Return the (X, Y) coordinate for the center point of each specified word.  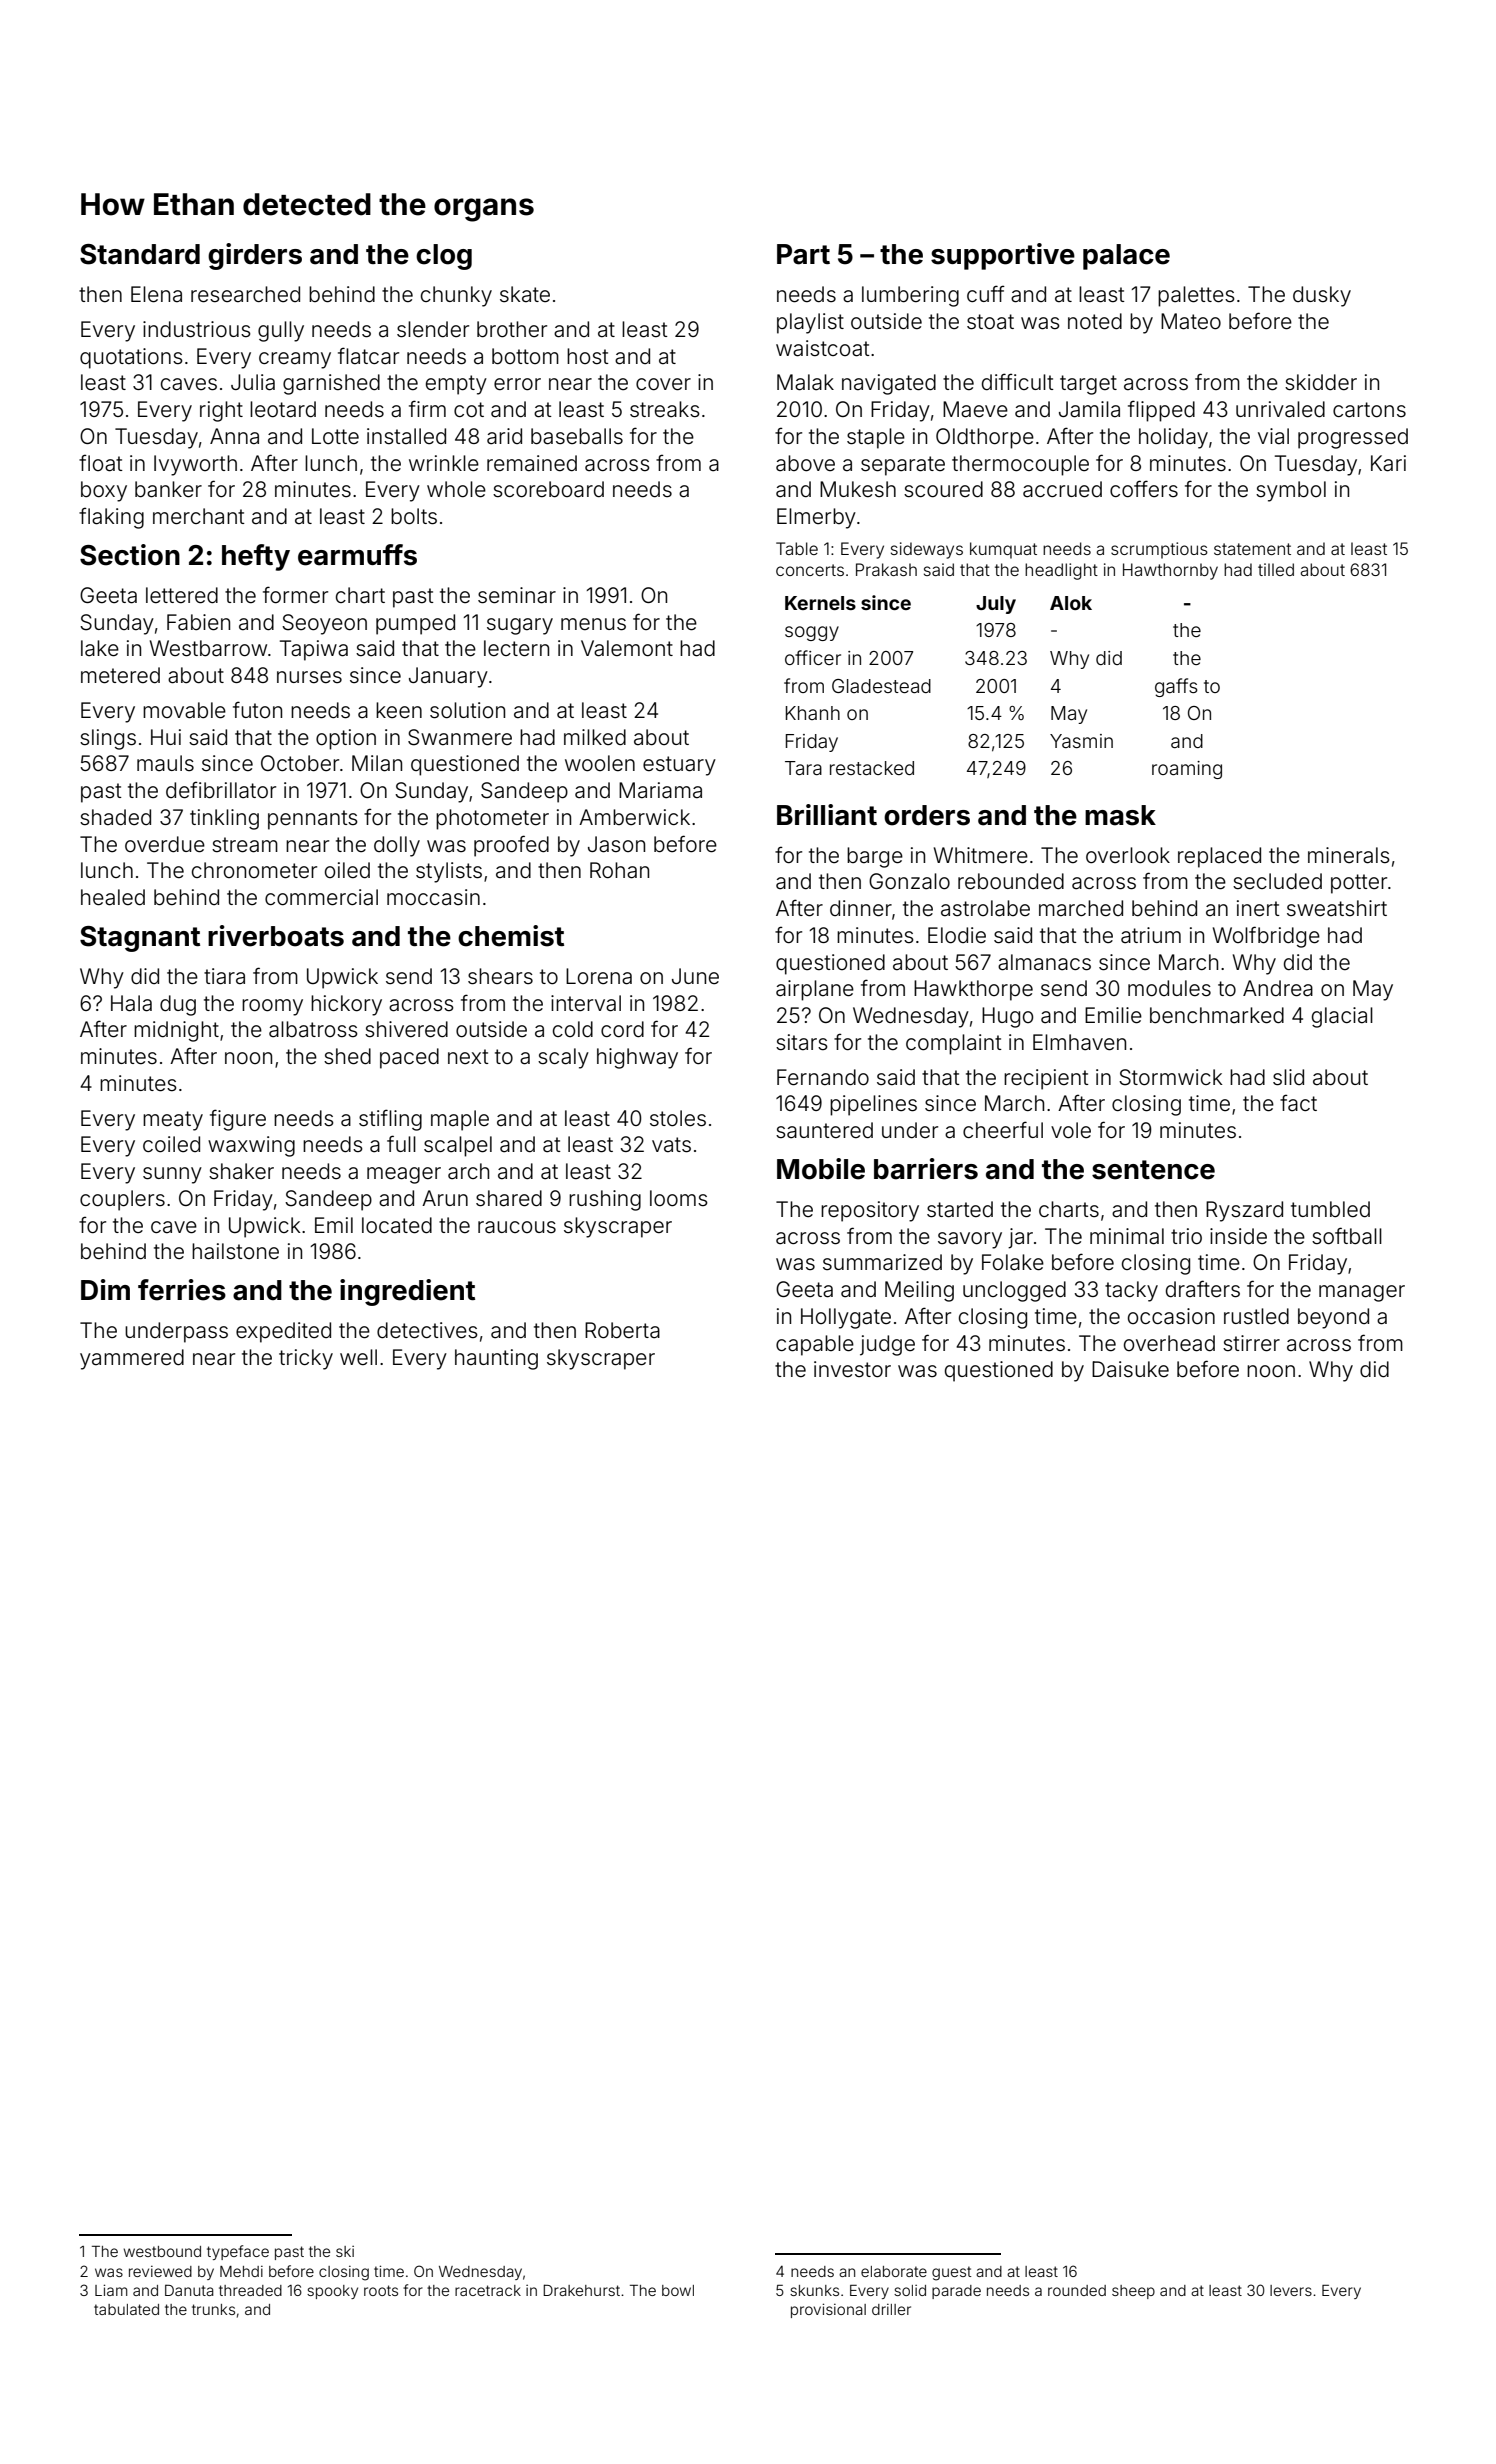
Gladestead (881, 686)
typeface (238, 2252)
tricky (306, 1359)
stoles (678, 1118)
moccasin (433, 897)
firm (427, 408)
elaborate (894, 2271)
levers (1291, 2290)
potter (1359, 884)
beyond (1333, 1318)
